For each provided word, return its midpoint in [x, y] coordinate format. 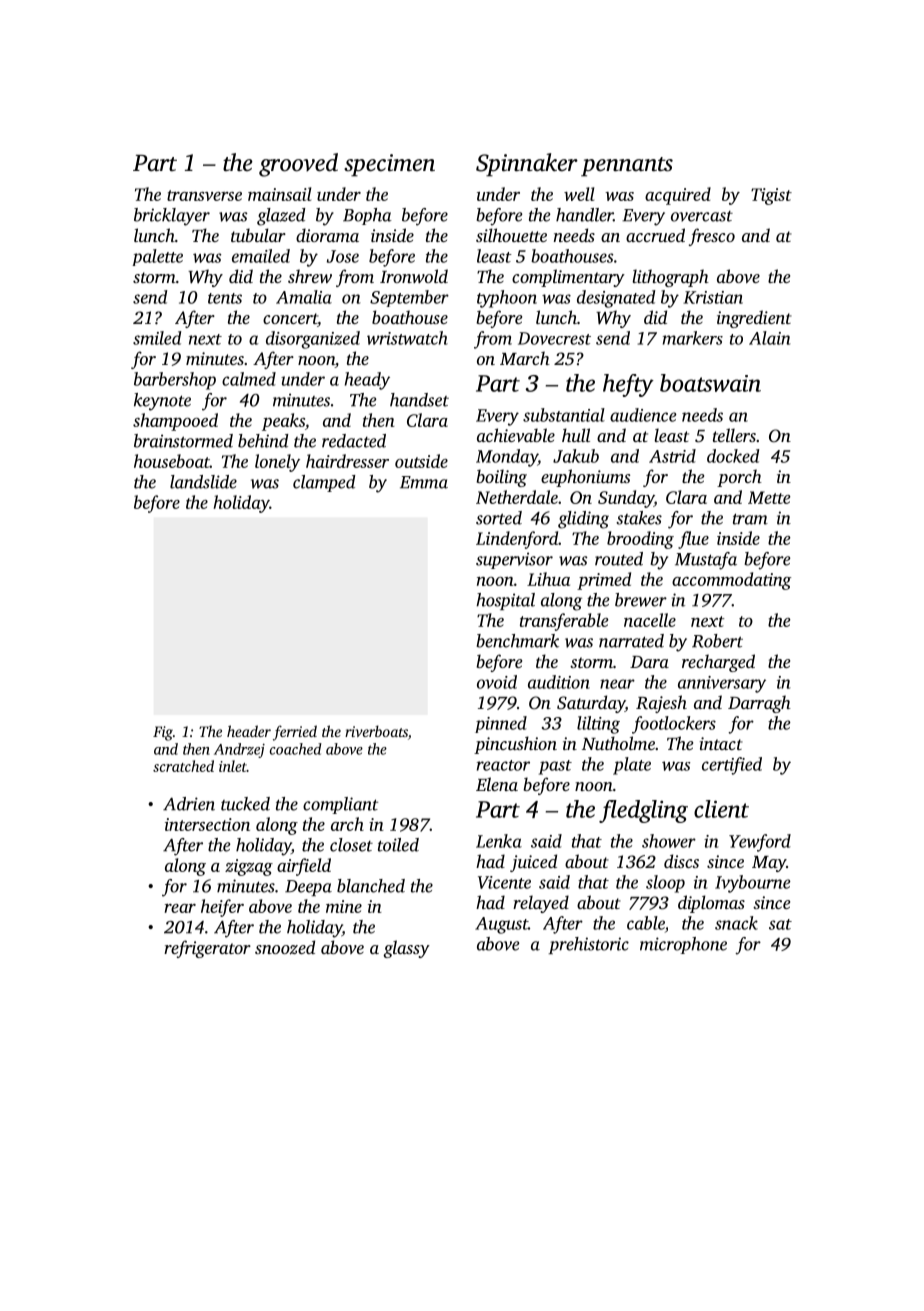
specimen [389, 165]
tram [750, 519]
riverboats [376, 731]
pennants [627, 167]
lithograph [670, 278]
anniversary [722, 684]
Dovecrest [554, 338]
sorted [499, 518]
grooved [298, 165]
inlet [233, 766]
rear [180, 908]
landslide [203, 482]
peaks [283, 422]
